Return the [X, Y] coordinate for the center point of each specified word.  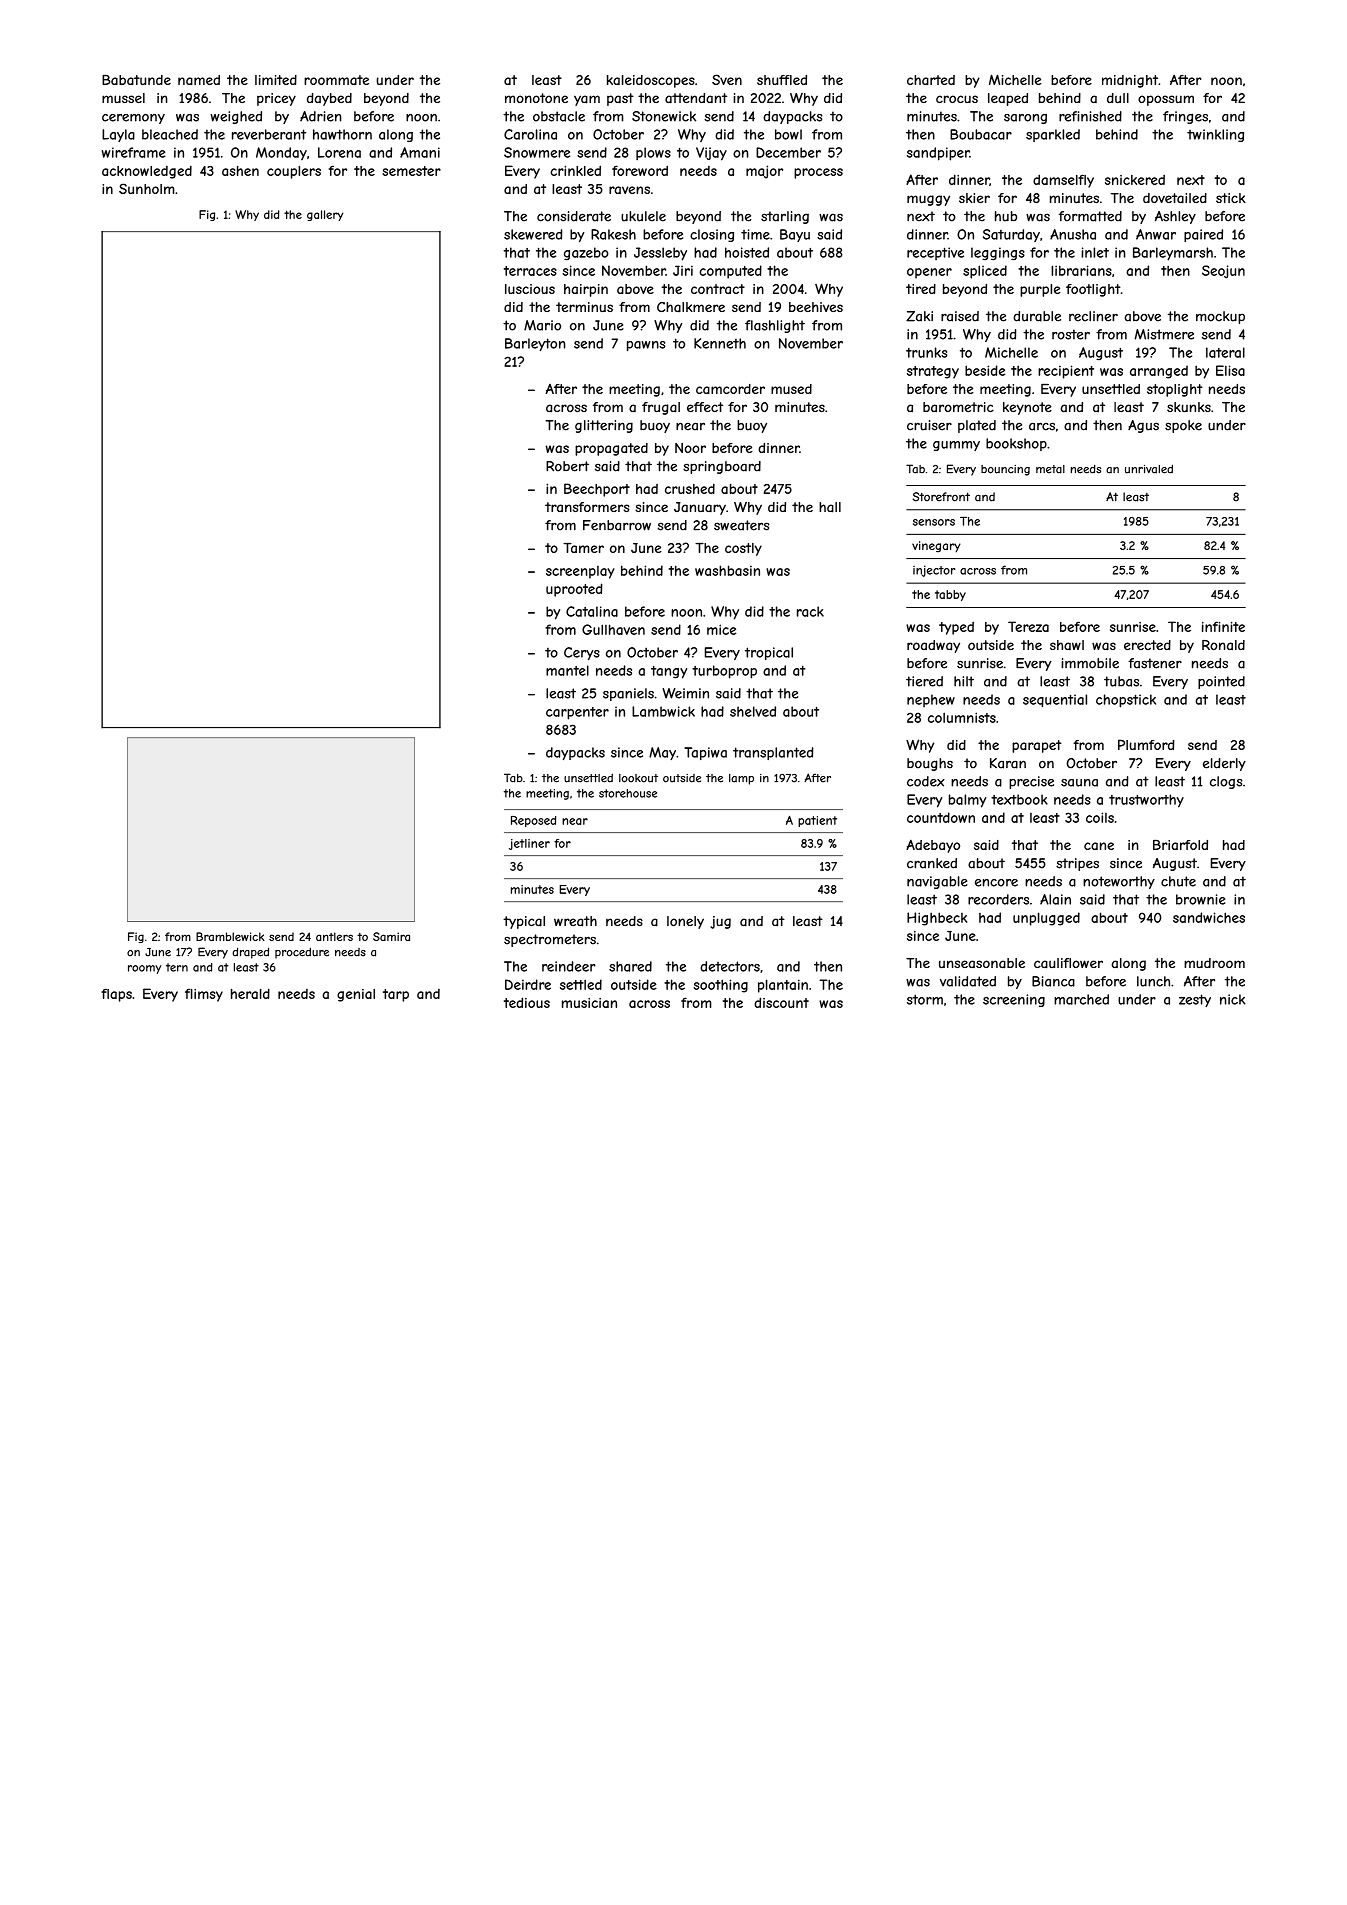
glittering [604, 426]
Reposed [533, 821]
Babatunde [136, 80]
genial [356, 995]
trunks [926, 352]
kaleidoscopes [651, 81]
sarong [1025, 119]
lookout [638, 778]
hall [830, 507]
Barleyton [535, 344]
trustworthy [1146, 801]
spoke [1183, 426]
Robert [567, 466]
